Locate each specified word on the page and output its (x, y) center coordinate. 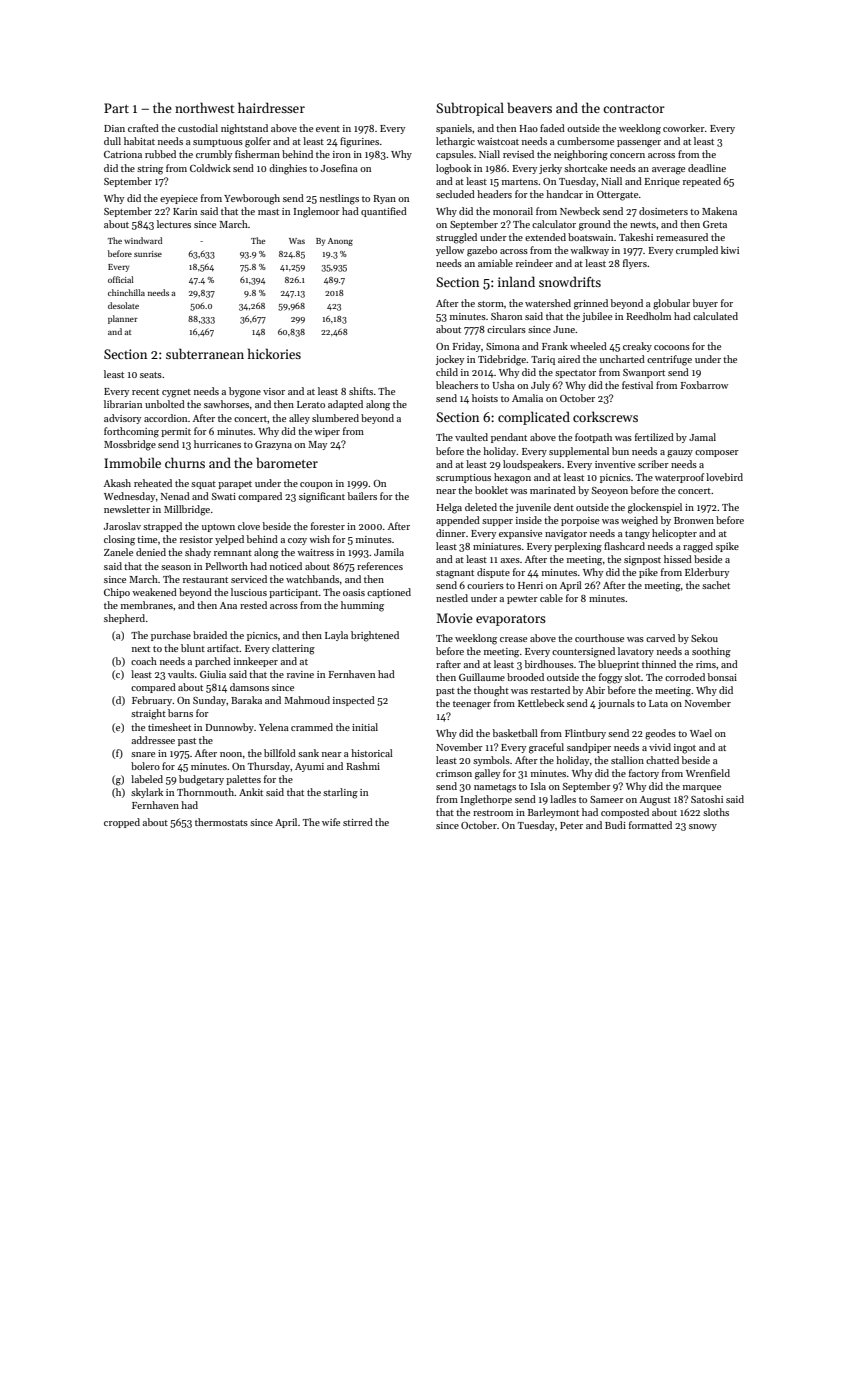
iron (342, 154)
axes (510, 560)
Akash (117, 483)
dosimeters (663, 211)
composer (717, 453)
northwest (205, 107)
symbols (491, 761)
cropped (122, 823)
